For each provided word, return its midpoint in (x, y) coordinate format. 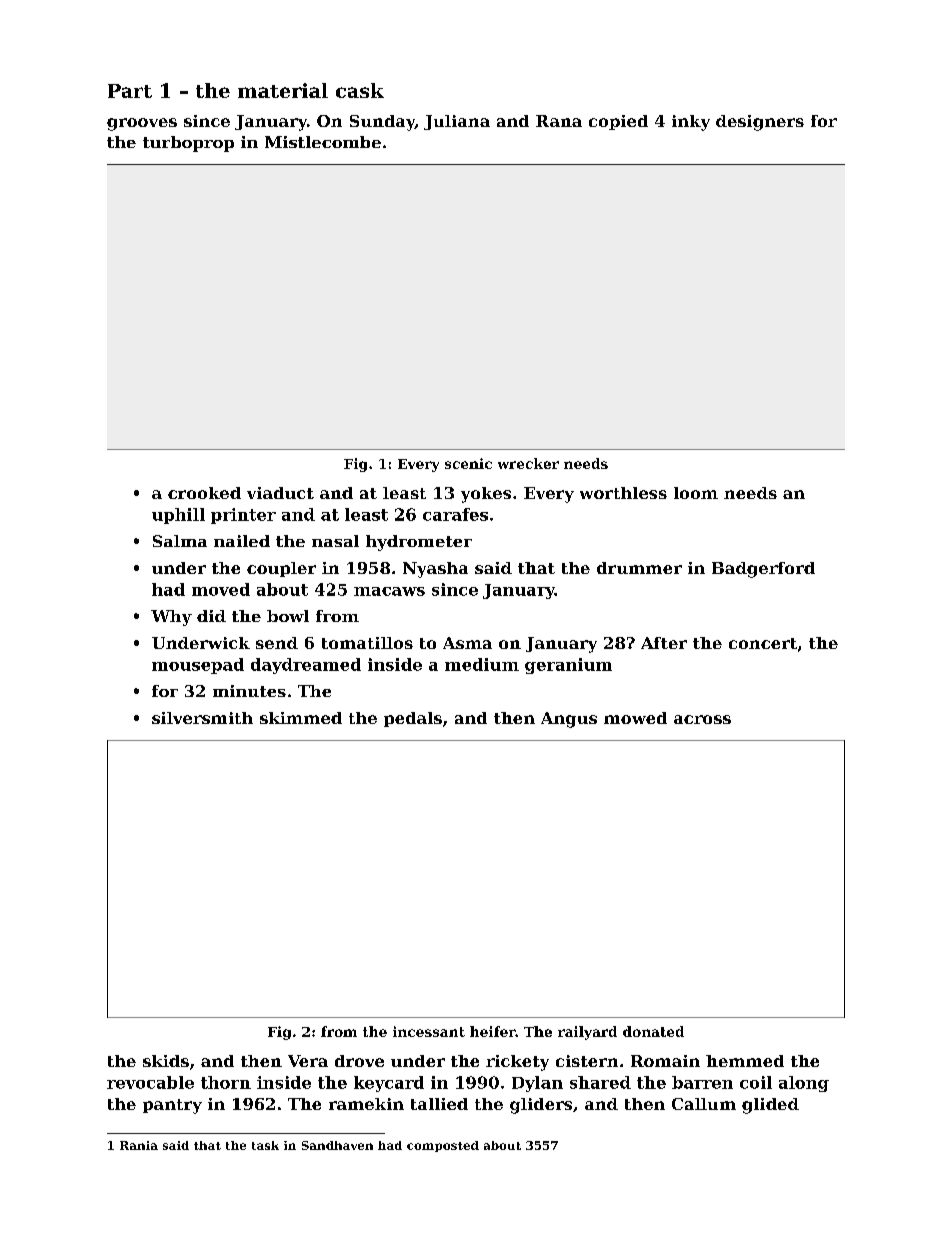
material (283, 90)
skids (166, 1061)
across (702, 719)
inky (691, 123)
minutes (249, 691)
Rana (559, 121)
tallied (439, 1104)
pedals (413, 719)
